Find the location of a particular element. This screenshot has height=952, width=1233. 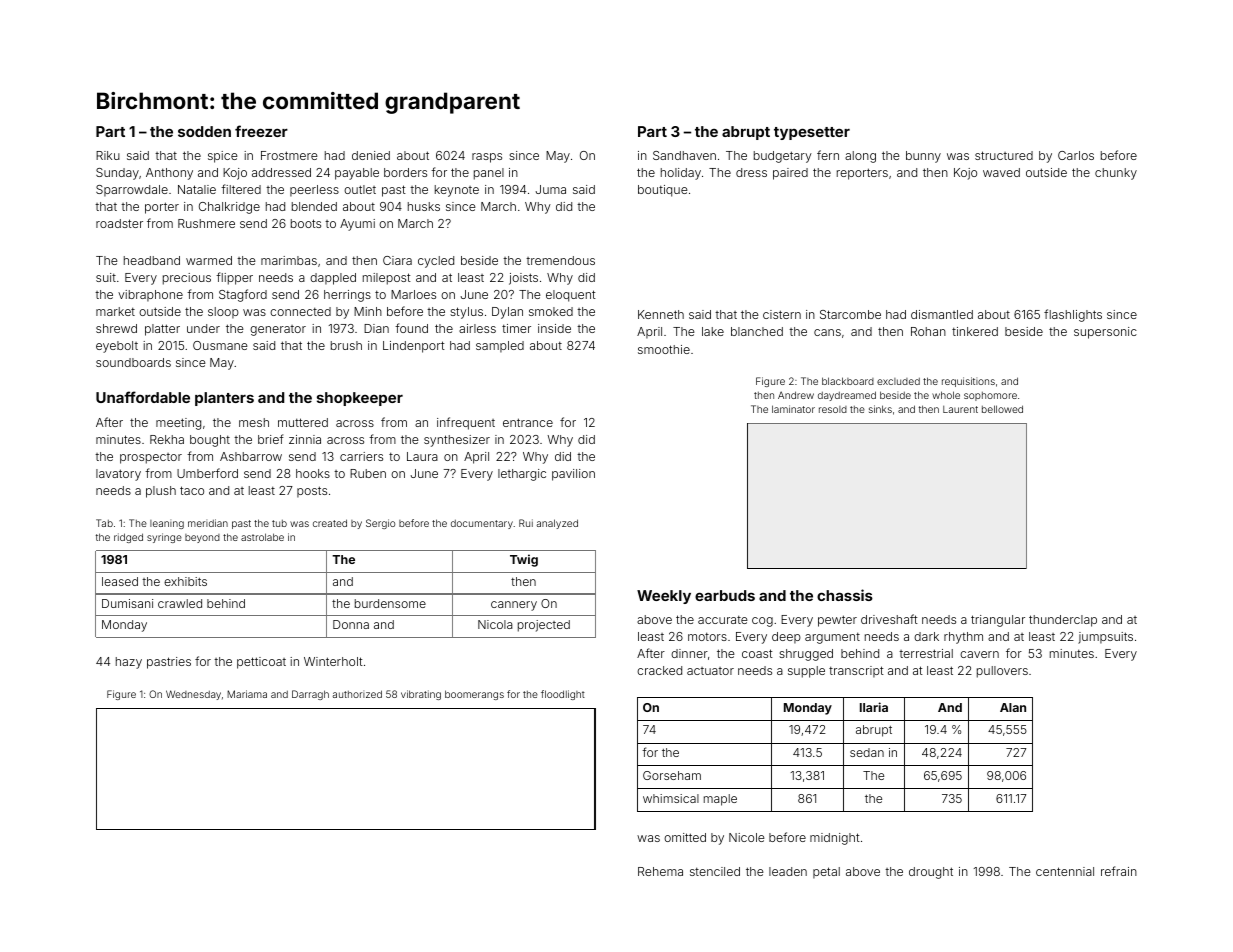

exhibits is located at coordinates (185, 581).
